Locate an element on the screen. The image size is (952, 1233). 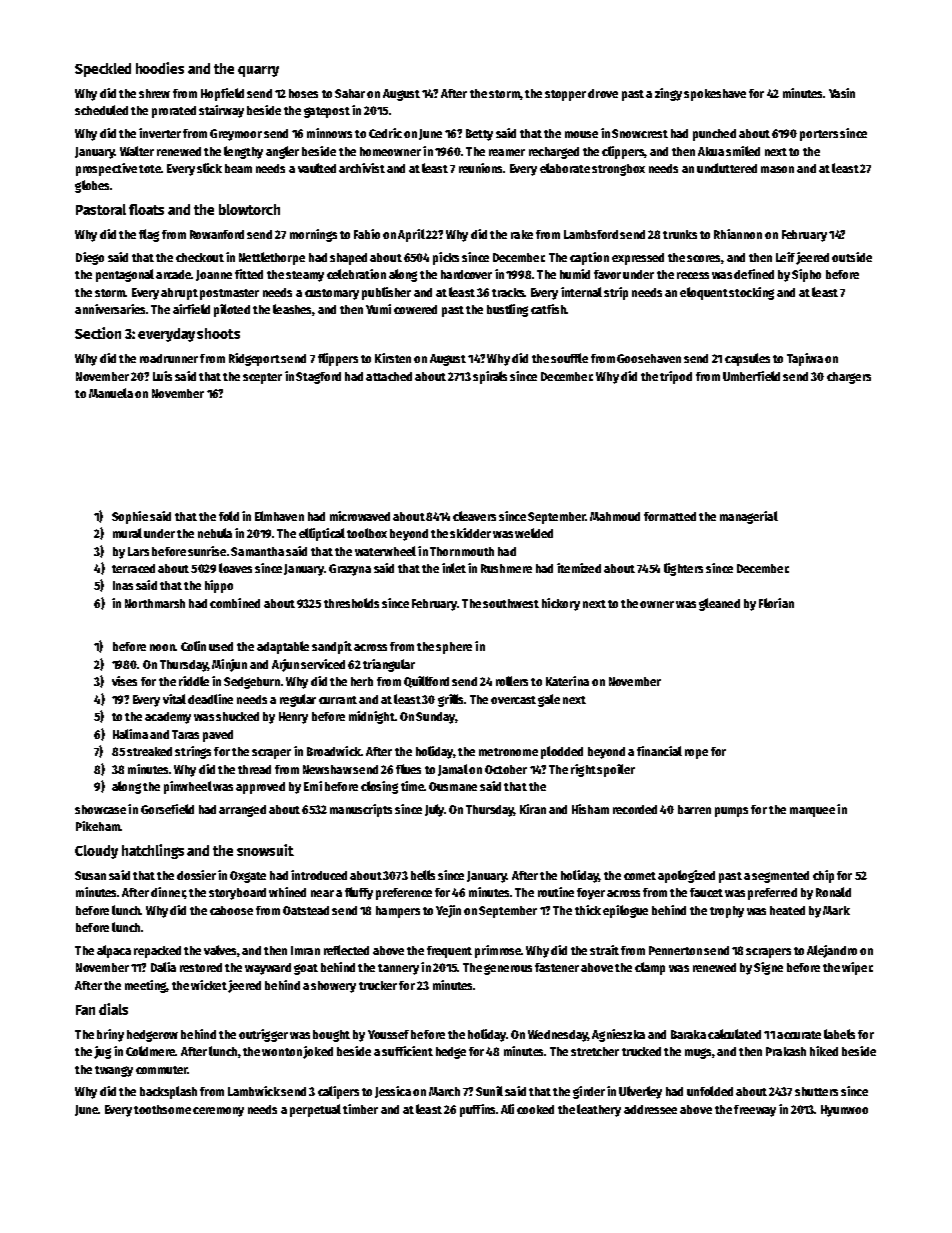
Akua is located at coordinates (711, 151).
